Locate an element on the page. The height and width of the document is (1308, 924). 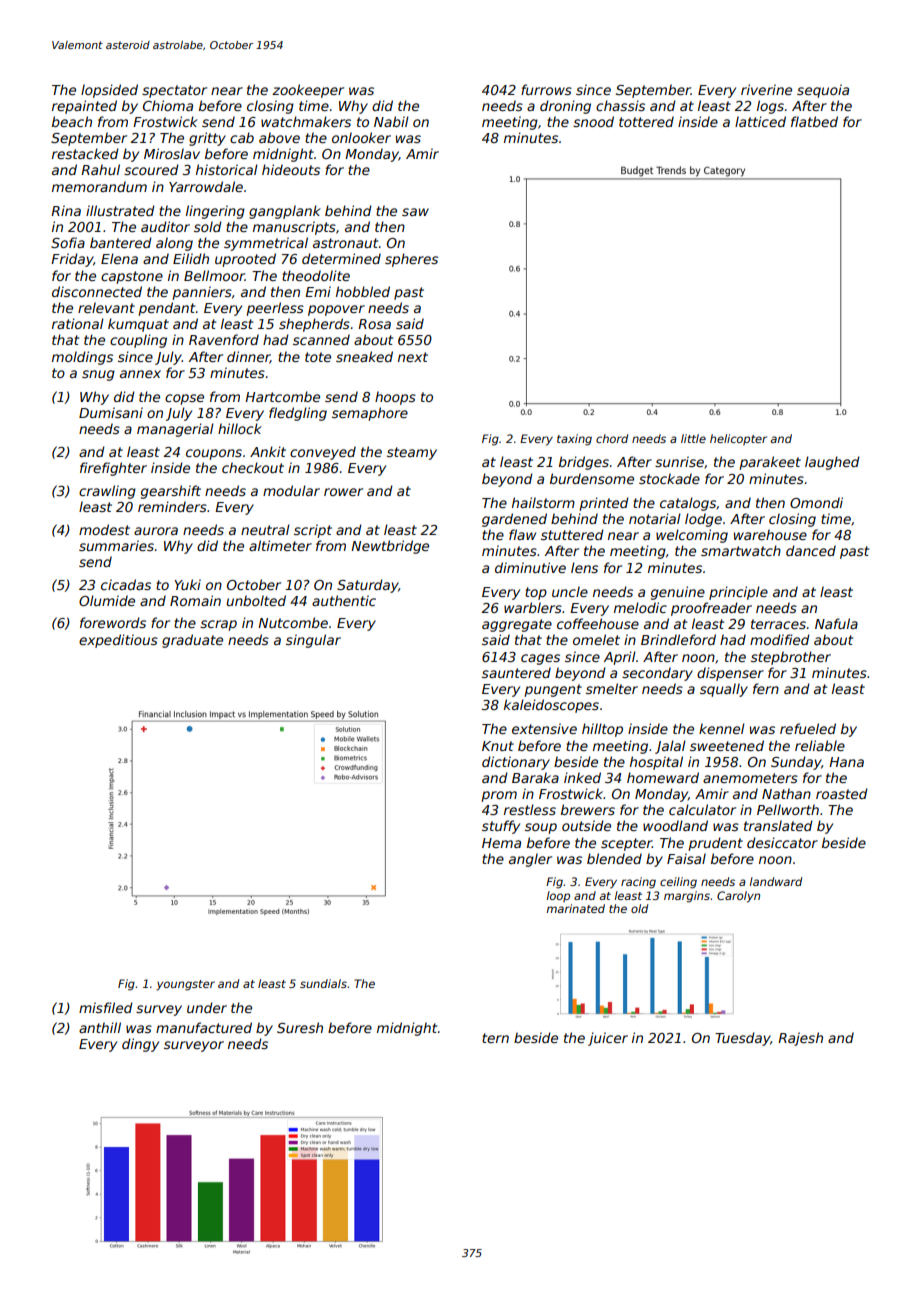
zookeeper is located at coordinates (308, 91).
